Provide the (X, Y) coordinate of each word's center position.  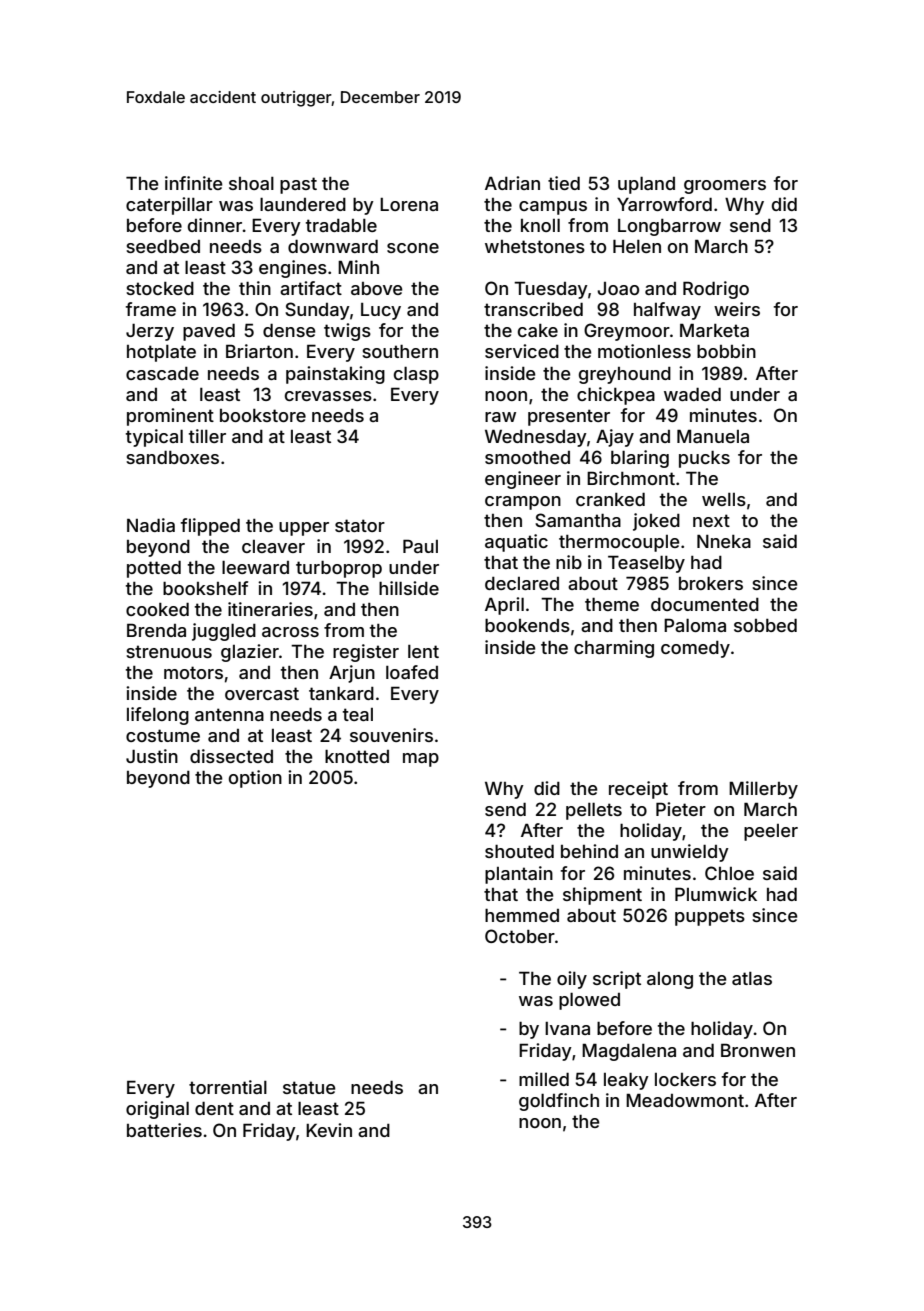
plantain (519, 875)
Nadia (151, 525)
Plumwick (716, 894)
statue (309, 1087)
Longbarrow (669, 227)
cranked (610, 499)
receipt (638, 790)
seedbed (163, 246)
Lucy (381, 311)
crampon (523, 503)
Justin (152, 756)
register (366, 653)
